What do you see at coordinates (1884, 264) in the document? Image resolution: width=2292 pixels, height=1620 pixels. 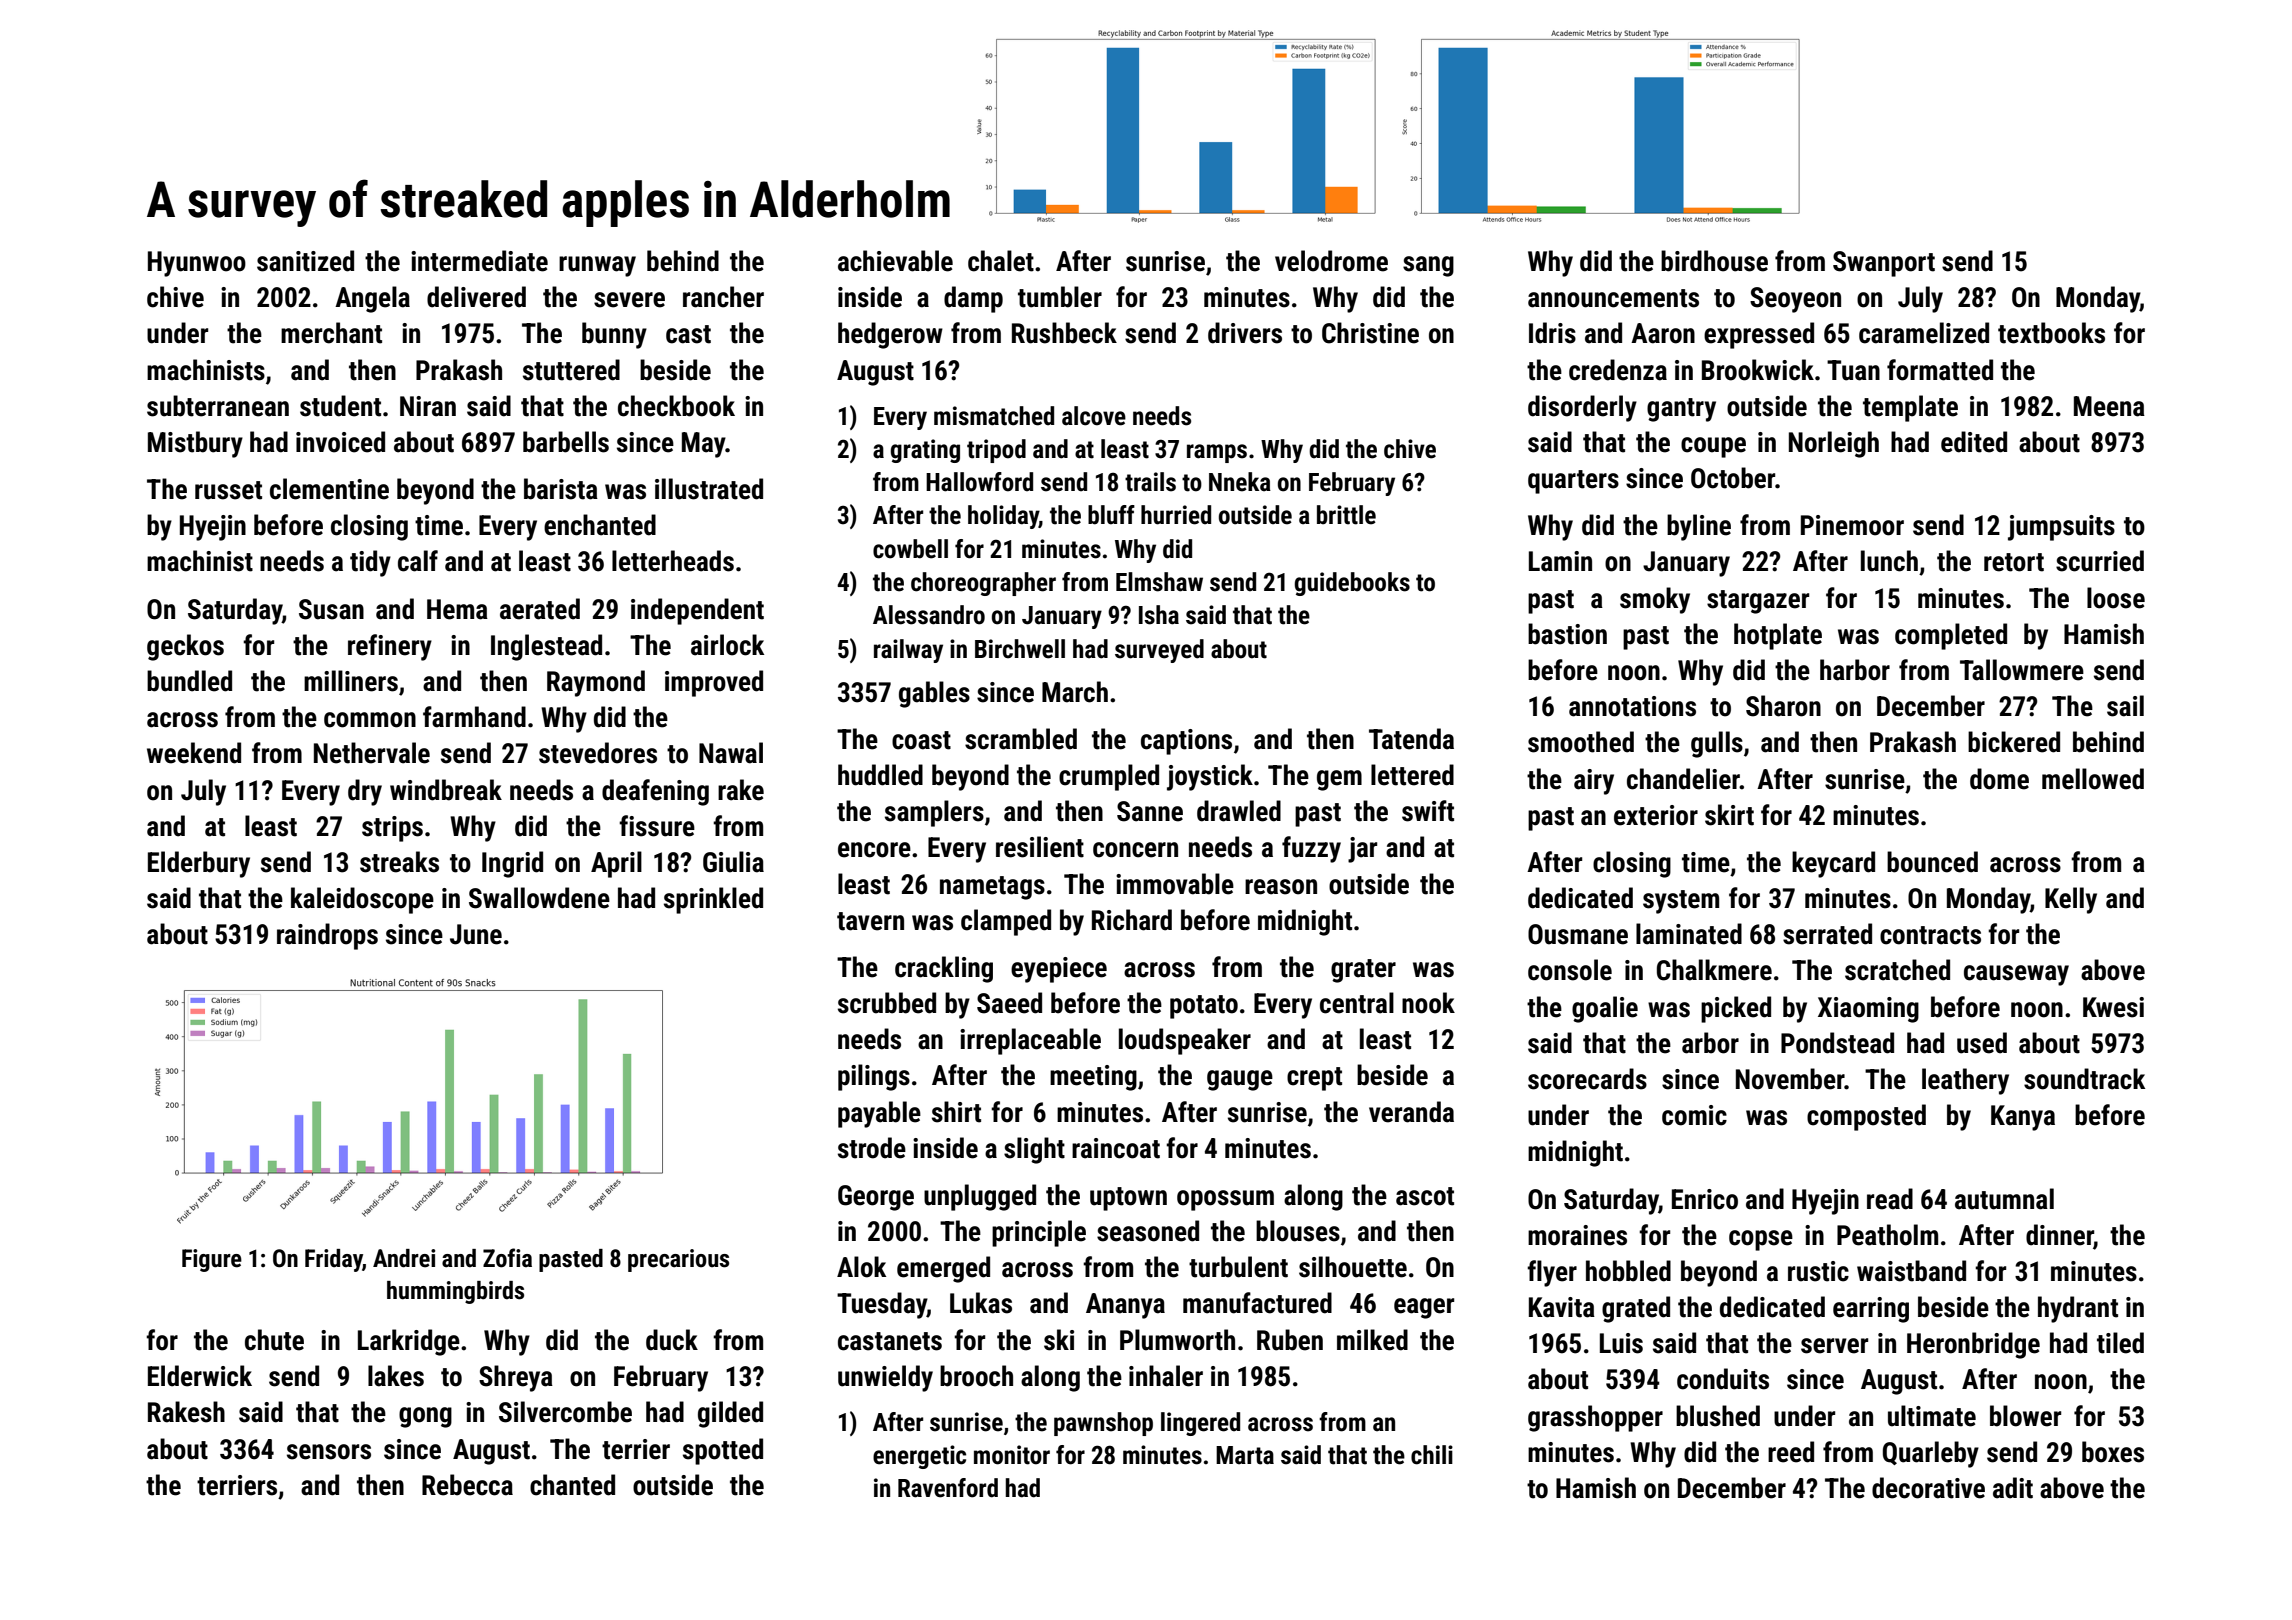 I see `Swanport` at bounding box center [1884, 264].
